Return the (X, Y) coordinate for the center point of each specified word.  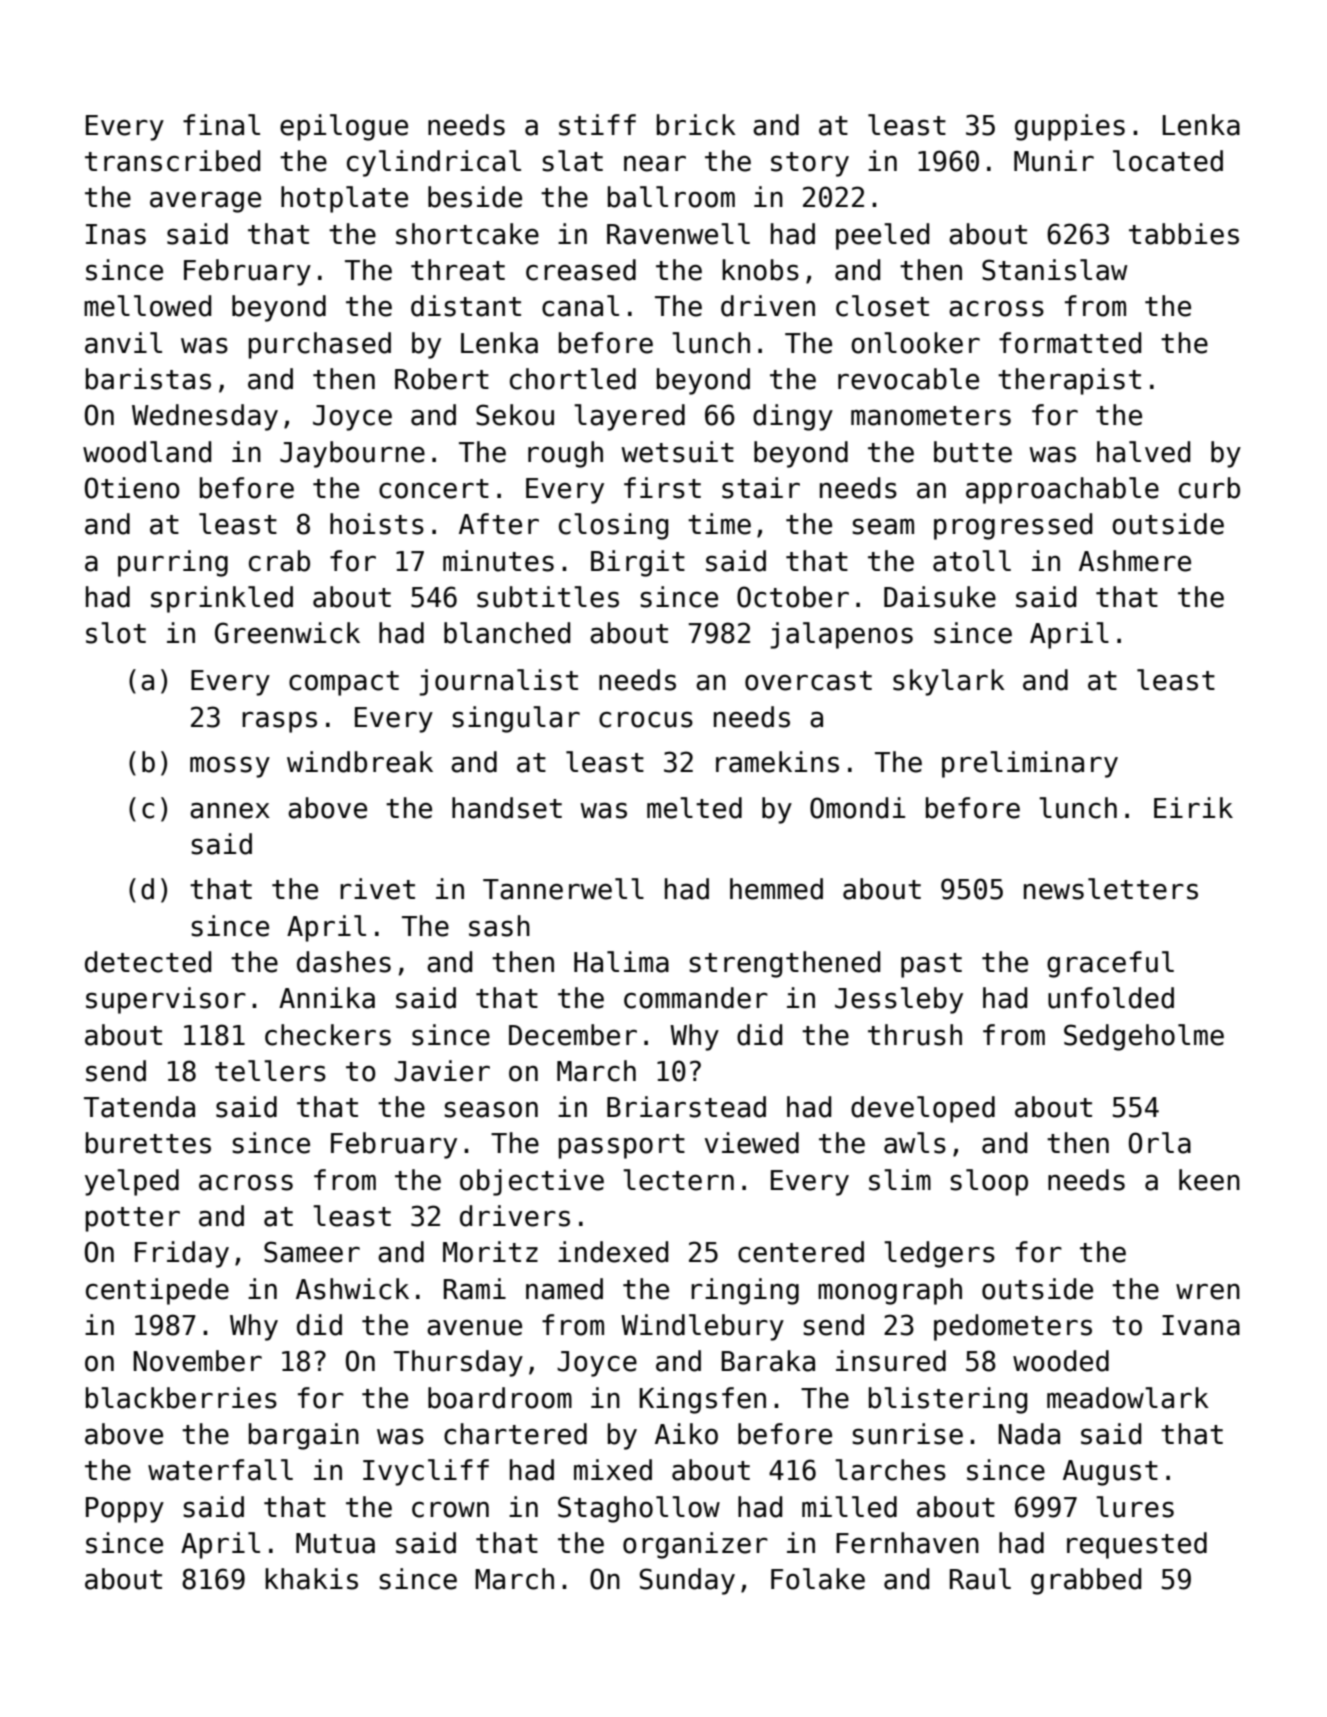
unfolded (1111, 998)
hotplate (344, 199)
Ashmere (1135, 561)
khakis (311, 1579)
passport (621, 1146)
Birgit (638, 563)
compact (344, 683)
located (1168, 161)
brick (696, 125)
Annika (327, 998)
